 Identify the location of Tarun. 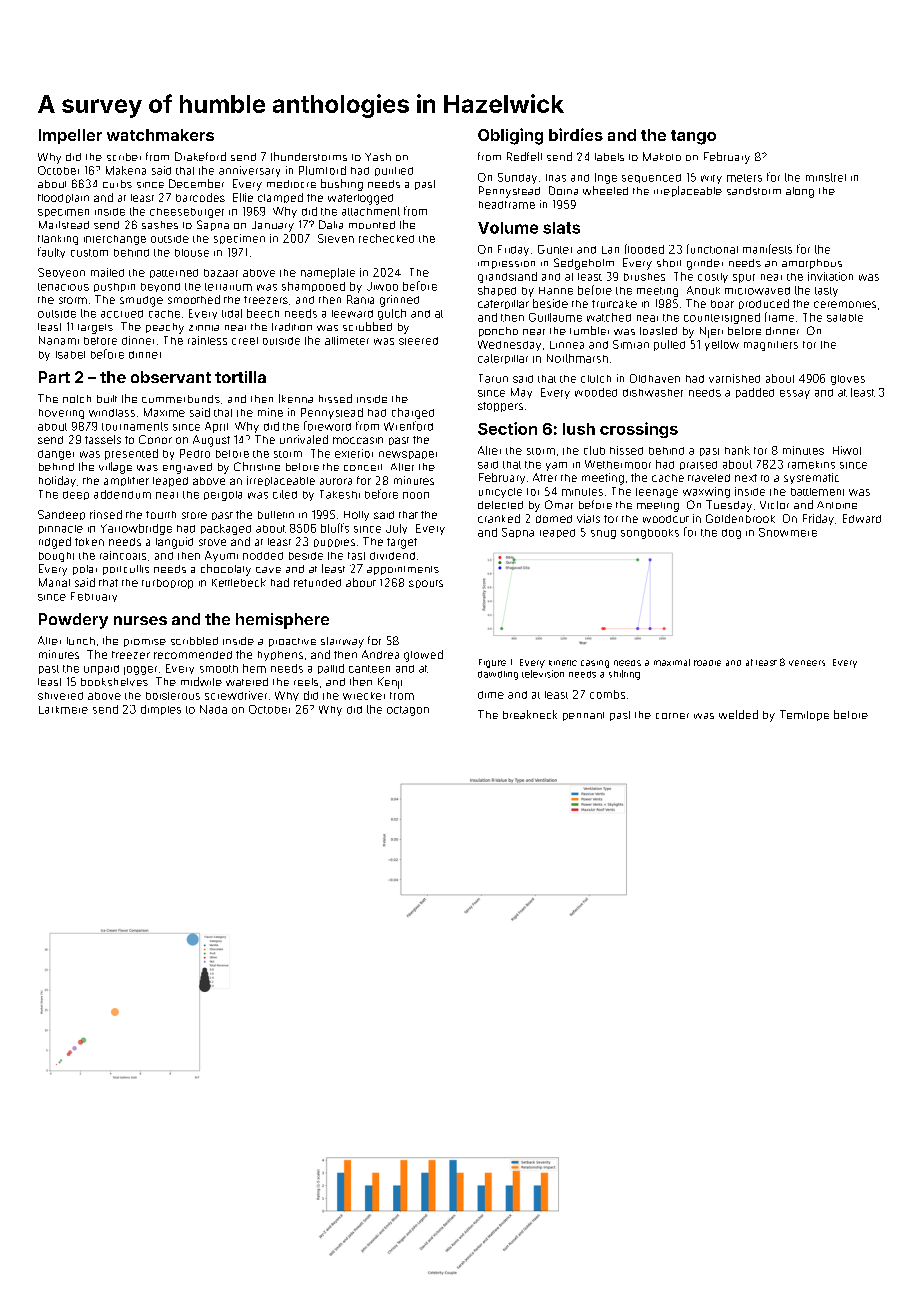
(493, 378).
